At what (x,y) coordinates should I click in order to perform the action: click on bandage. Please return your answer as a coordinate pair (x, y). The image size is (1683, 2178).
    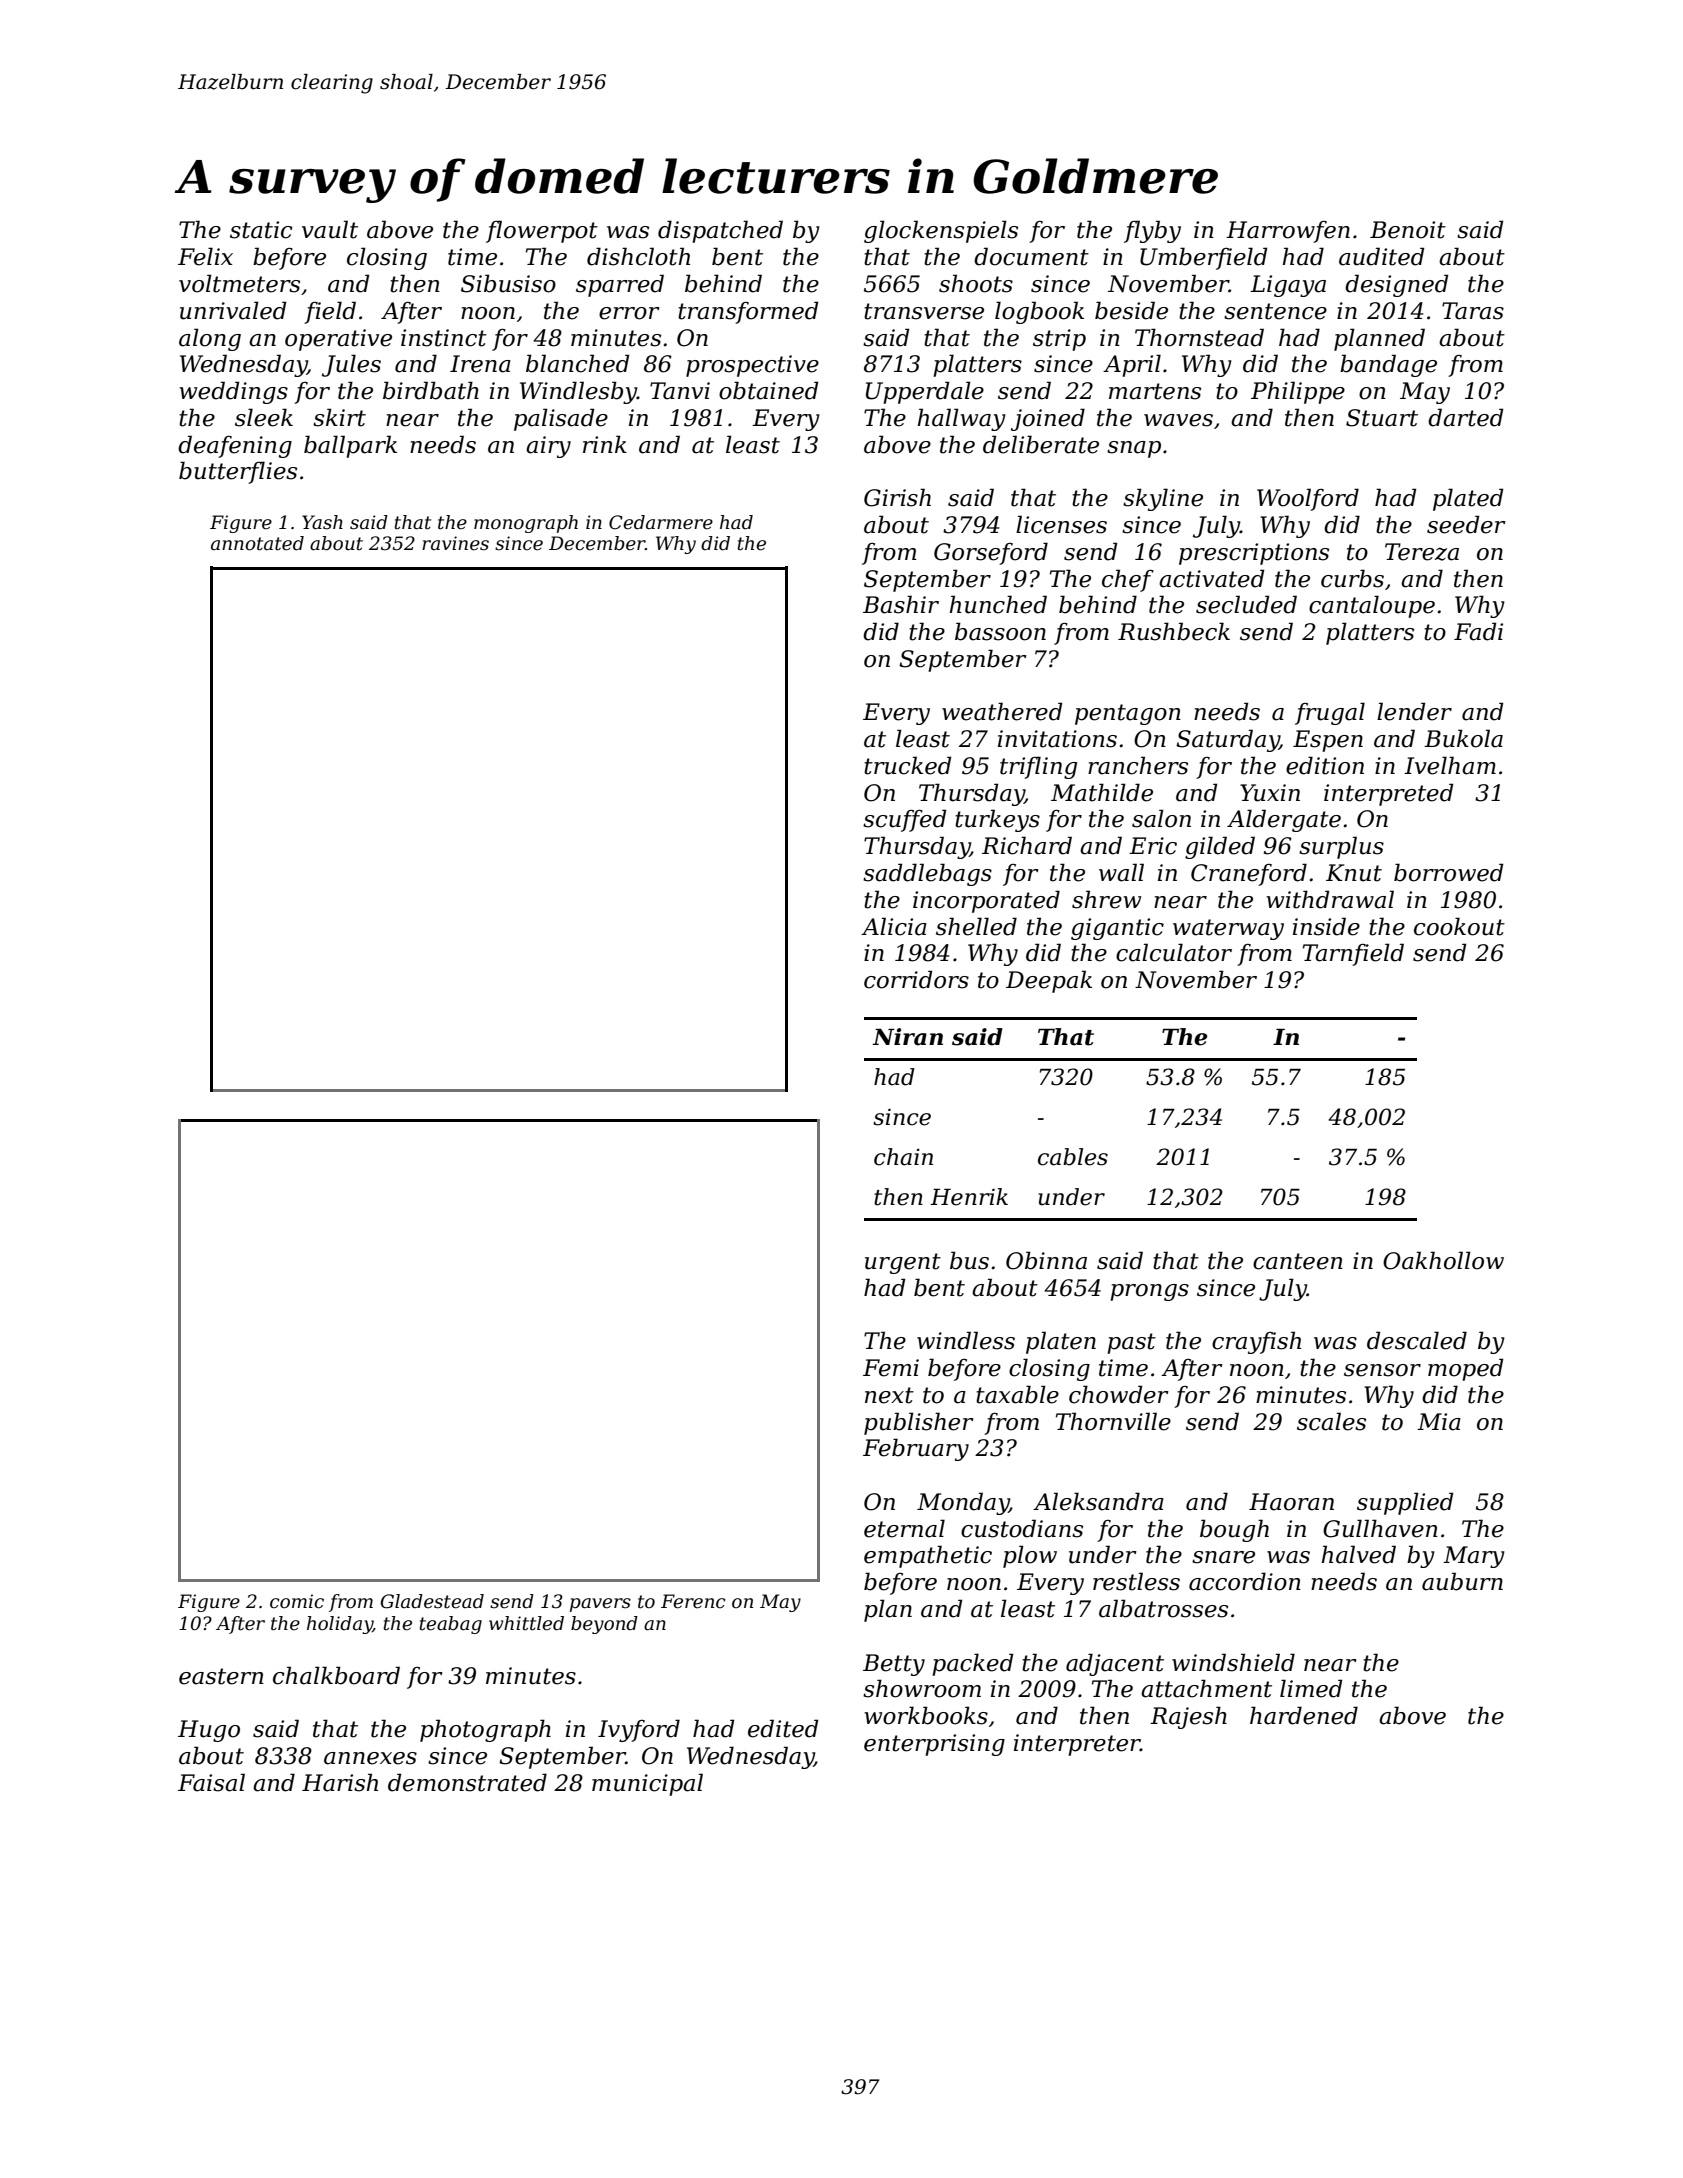
    Looking at the image, I should click on (1388, 365).
